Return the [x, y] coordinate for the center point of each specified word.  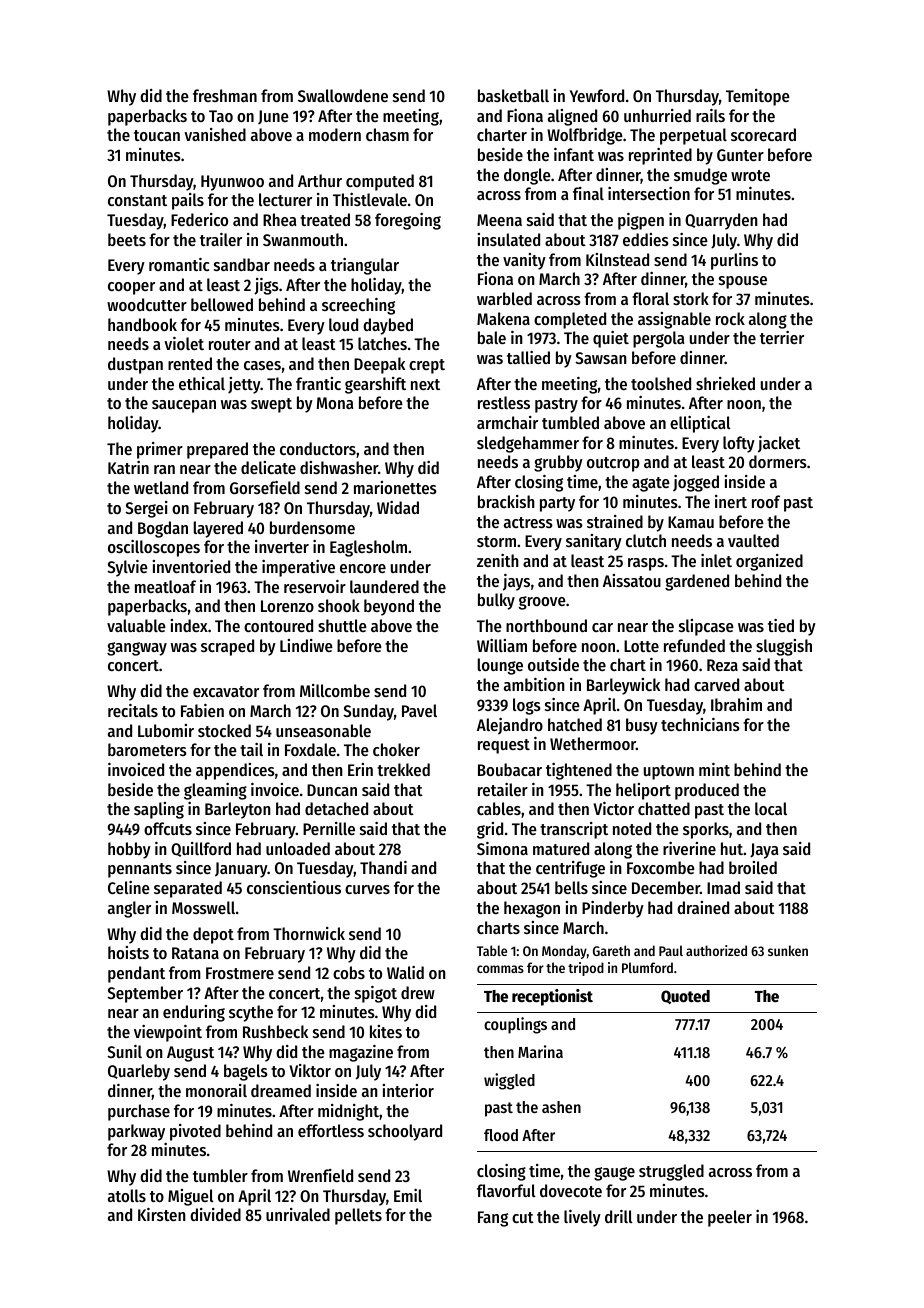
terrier [782, 337]
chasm [387, 134]
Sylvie [127, 568]
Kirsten [162, 1214]
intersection [649, 193]
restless [504, 402]
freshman [225, 95]
